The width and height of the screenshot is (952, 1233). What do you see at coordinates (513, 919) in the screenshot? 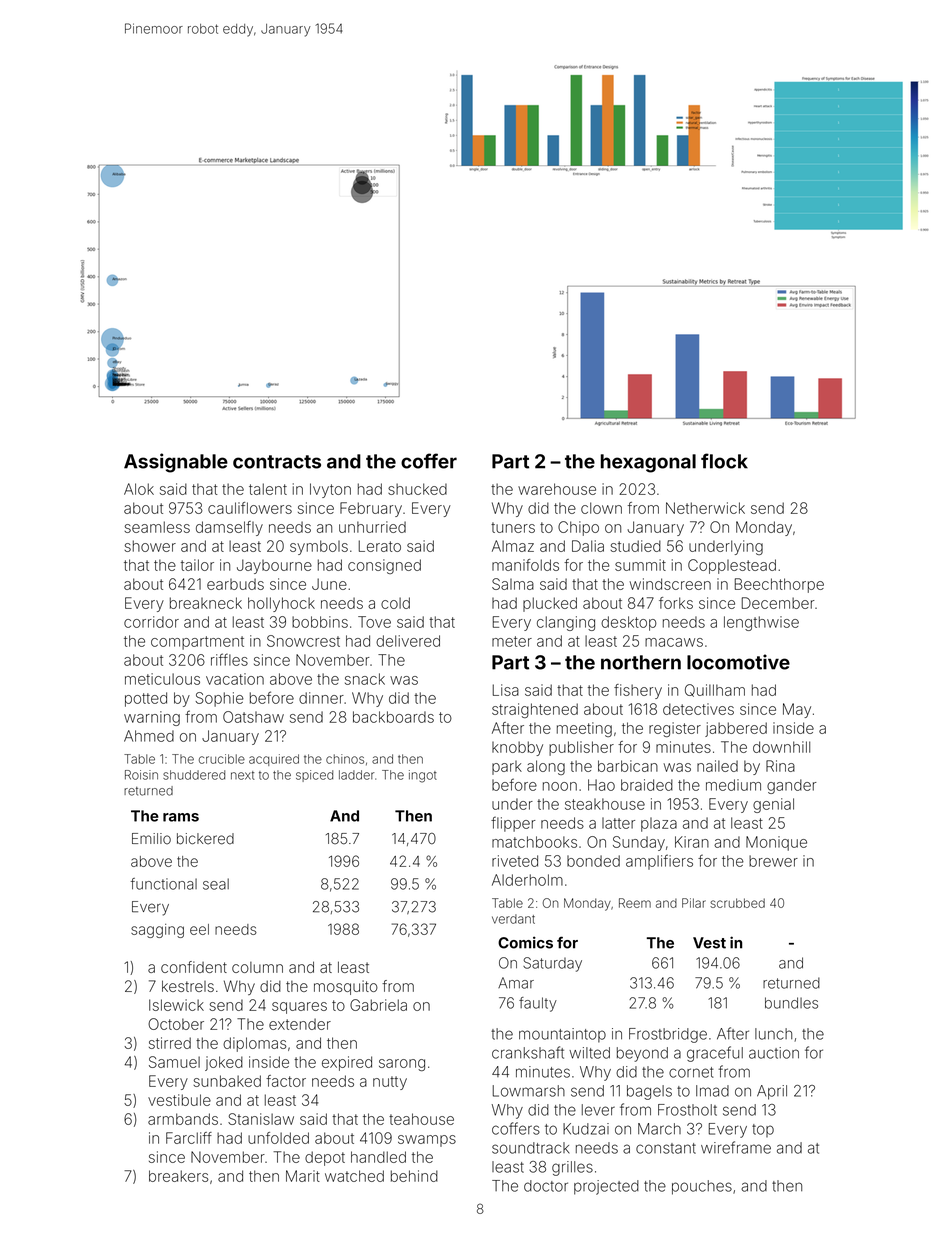
I see `verdant` at bounding box center [513, 919].
